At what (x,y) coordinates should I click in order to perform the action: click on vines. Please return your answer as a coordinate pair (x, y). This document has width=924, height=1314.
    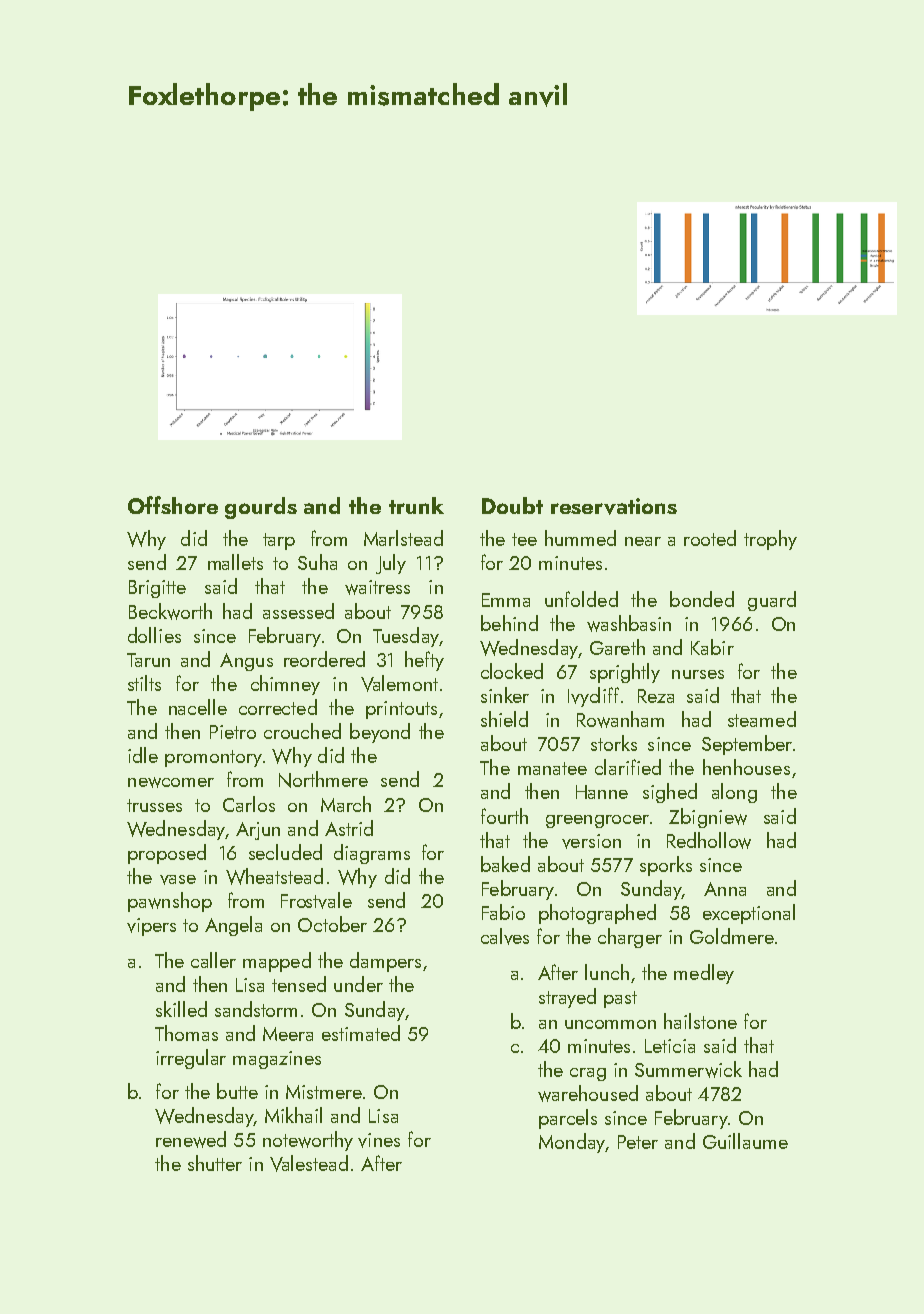
    Looking at the image, I should click on (379, 1140).
